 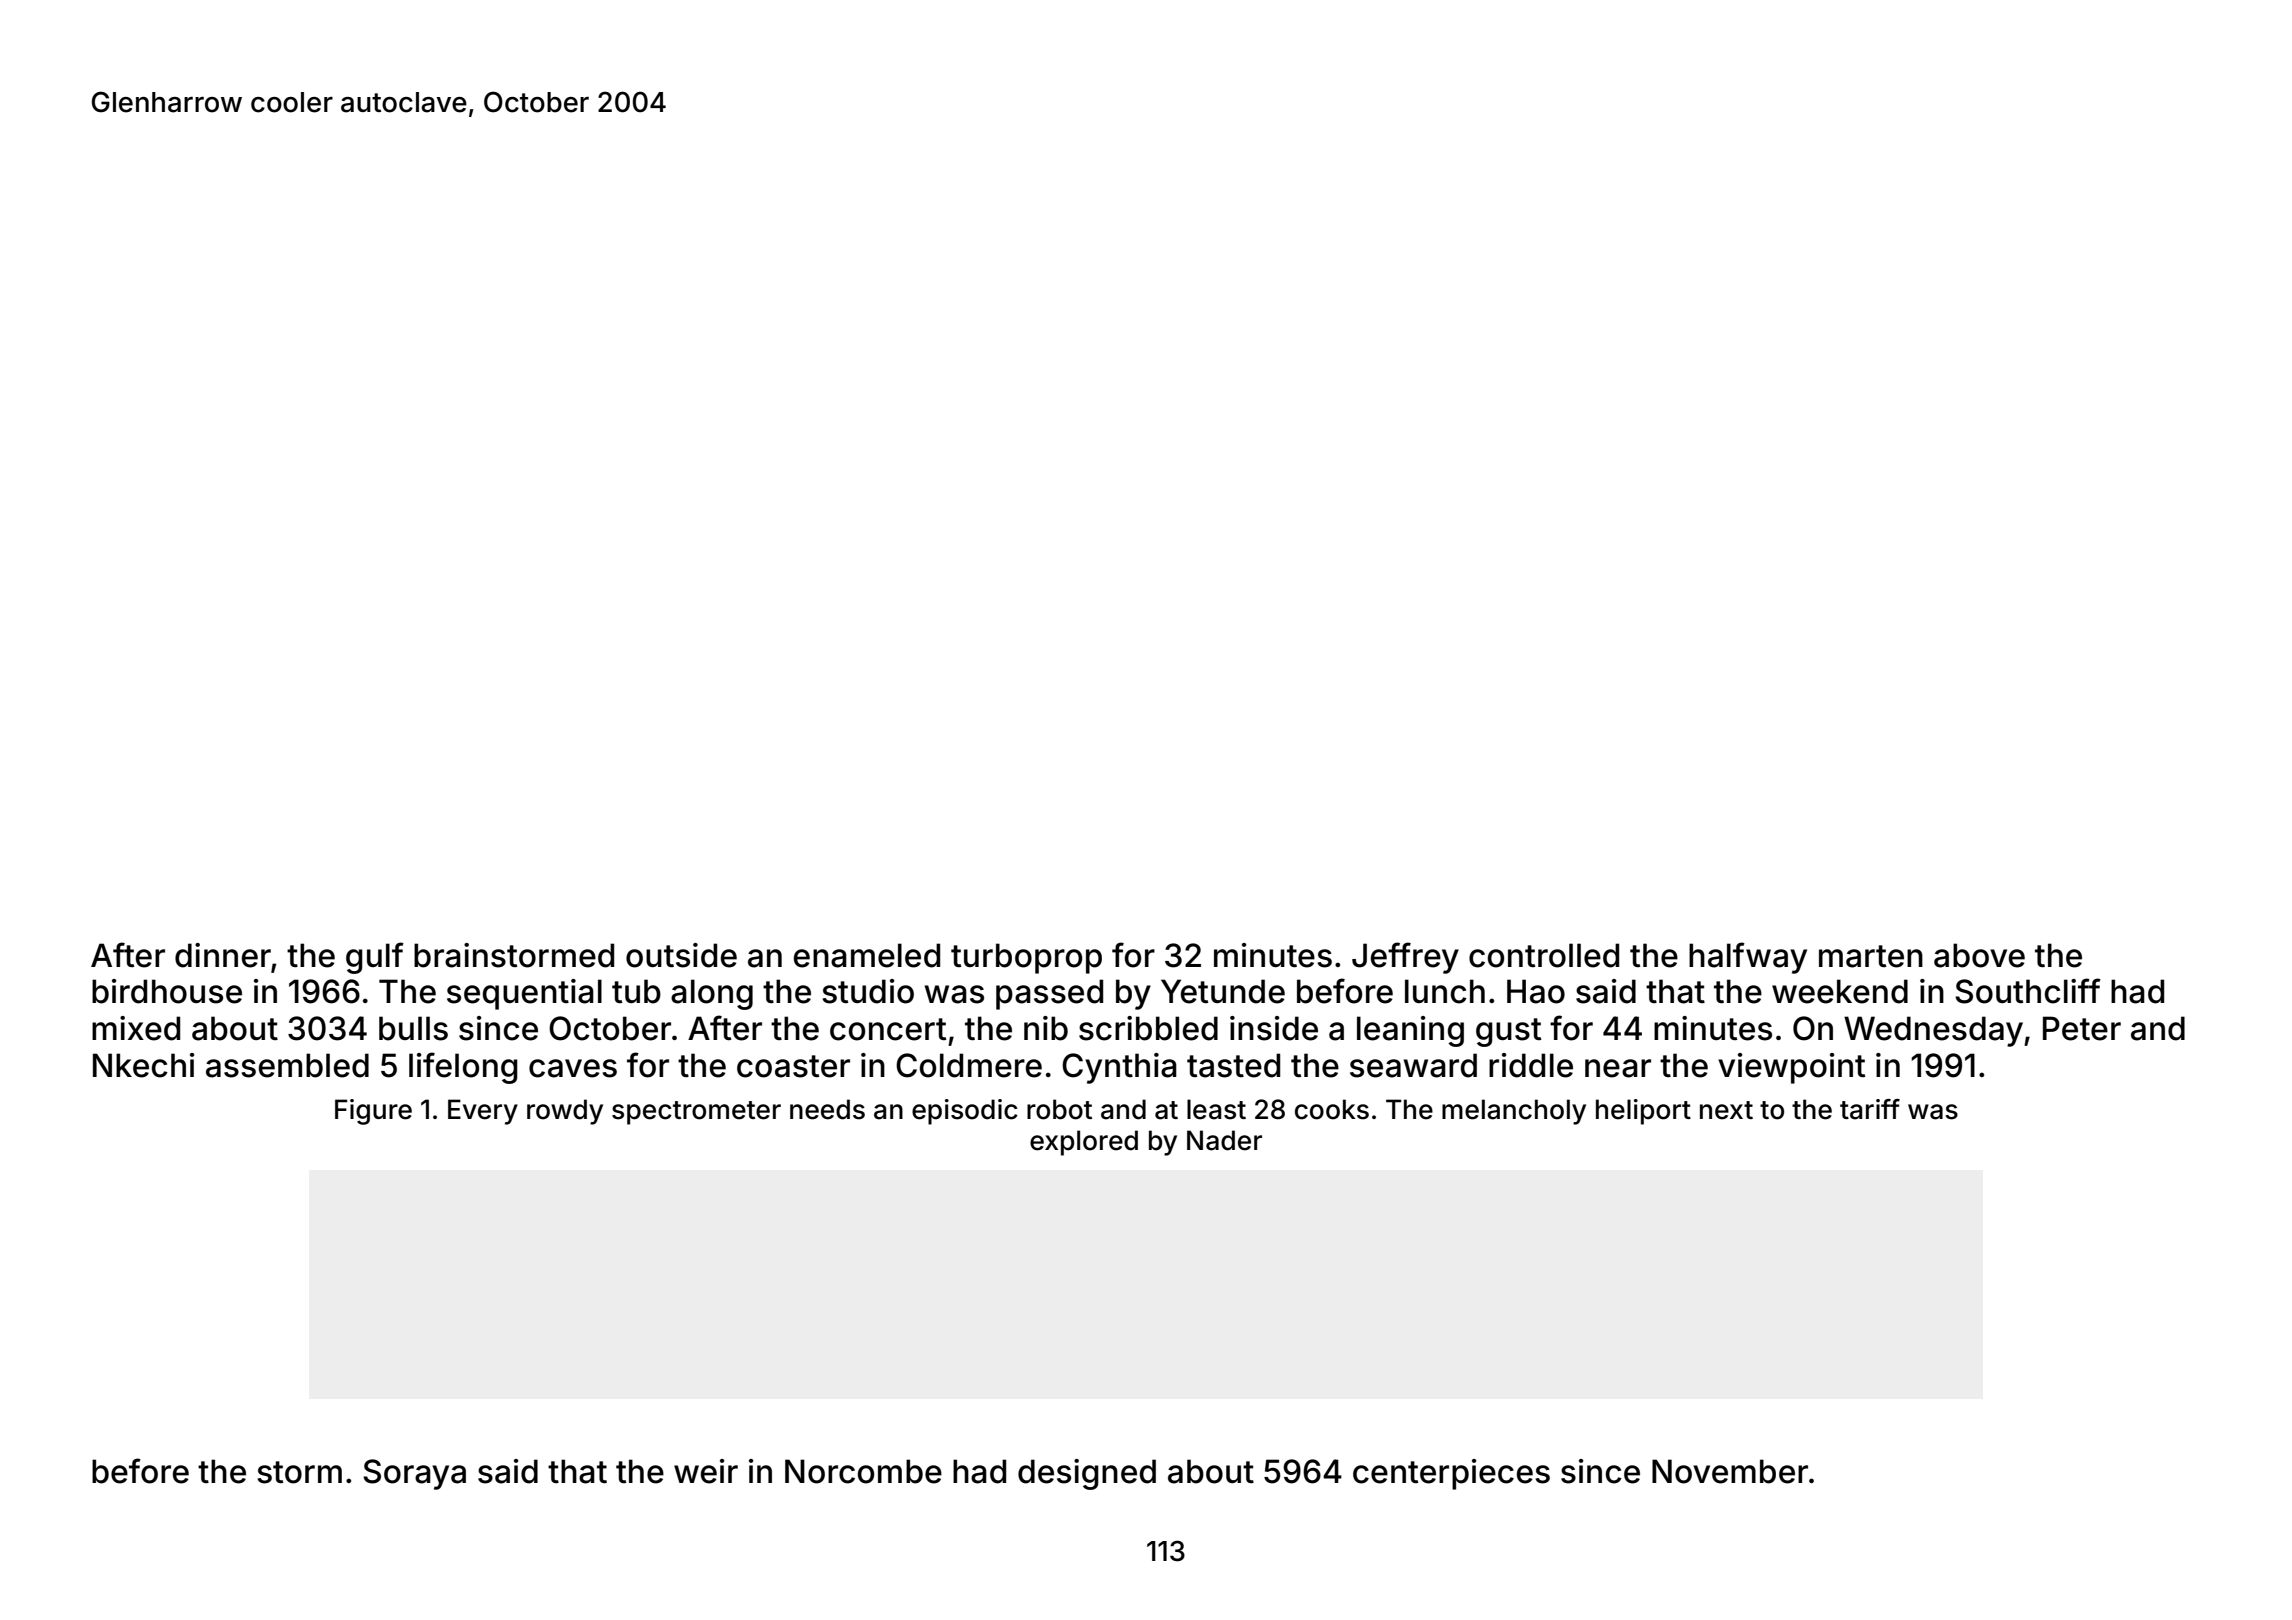 I want to click on Nader, so click(x=1224, y=1140).
